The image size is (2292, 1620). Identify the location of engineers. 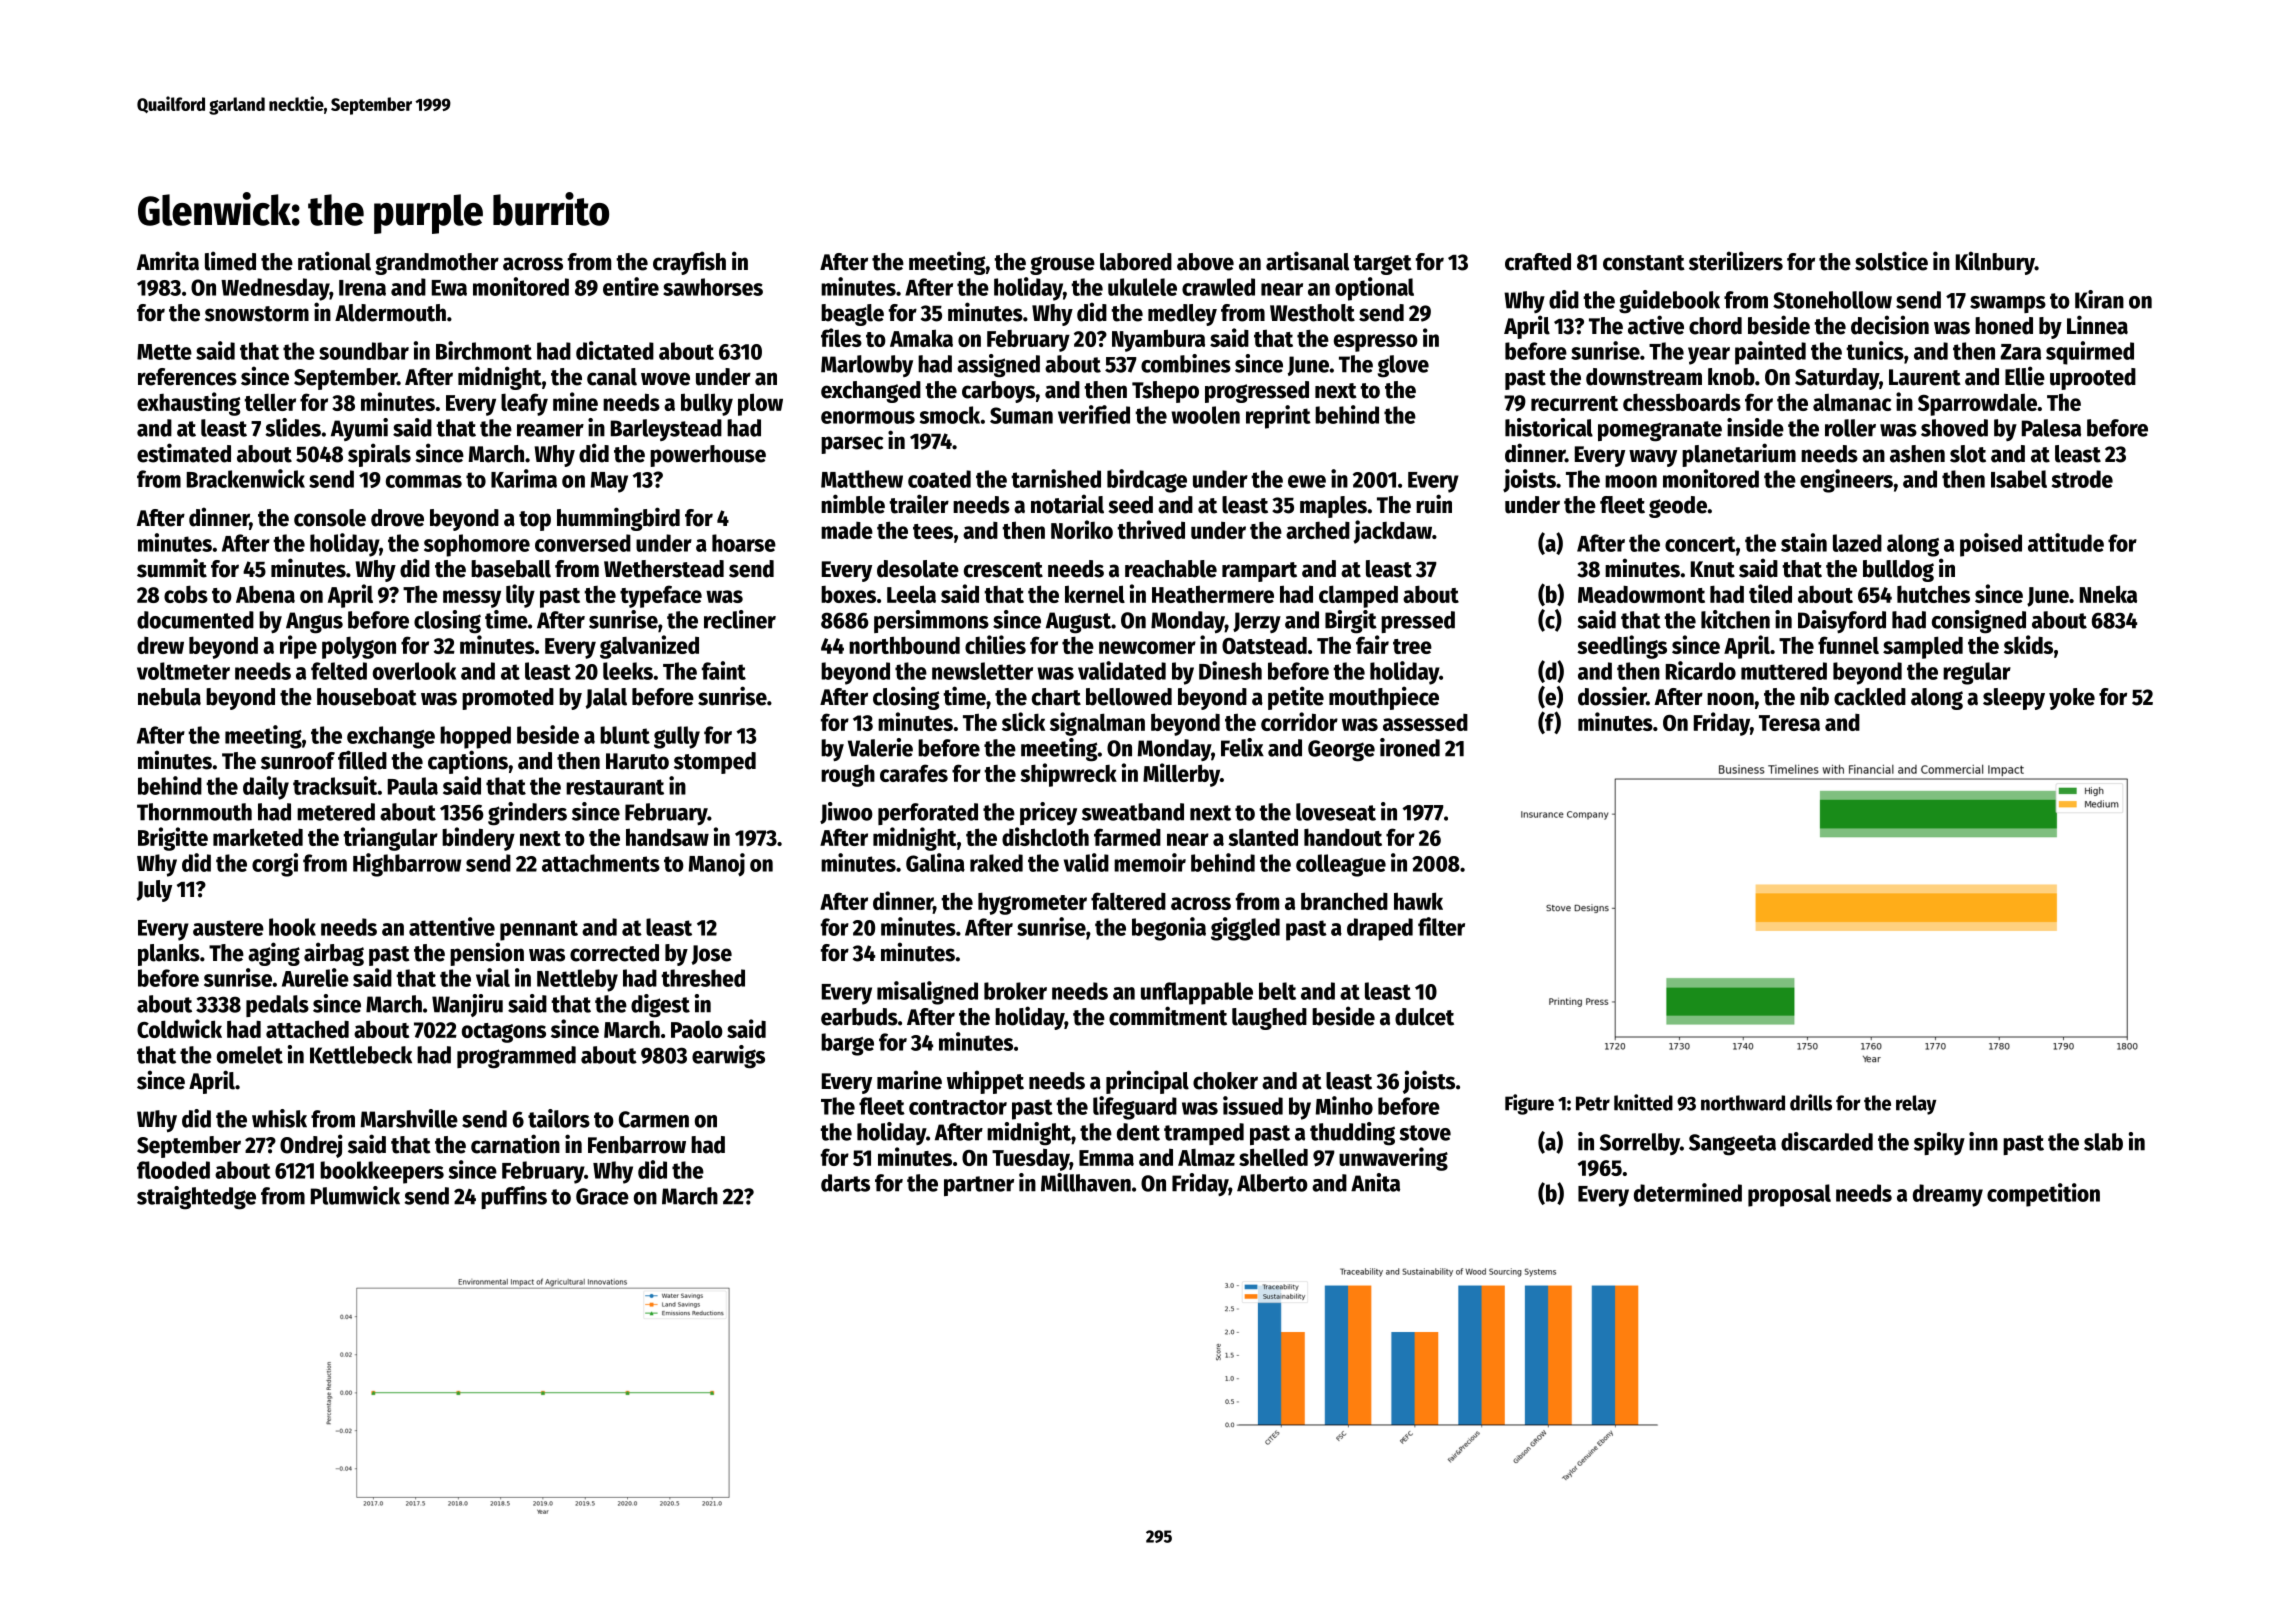
(1846, 481).
